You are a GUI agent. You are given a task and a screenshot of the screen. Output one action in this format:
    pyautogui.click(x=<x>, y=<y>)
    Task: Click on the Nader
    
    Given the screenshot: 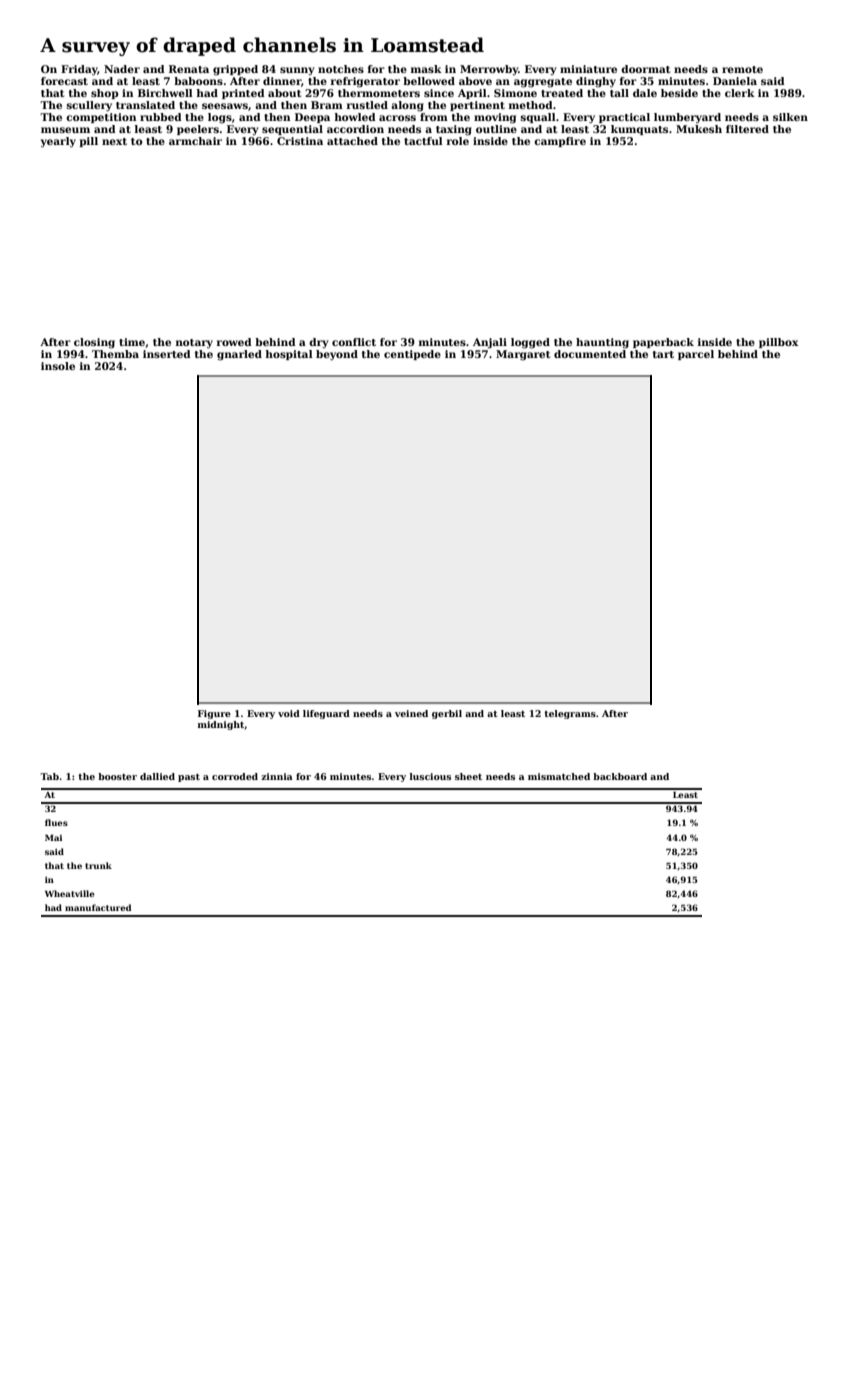 What is the action you would take?
    pyautogui.click(x=122, y=69)
